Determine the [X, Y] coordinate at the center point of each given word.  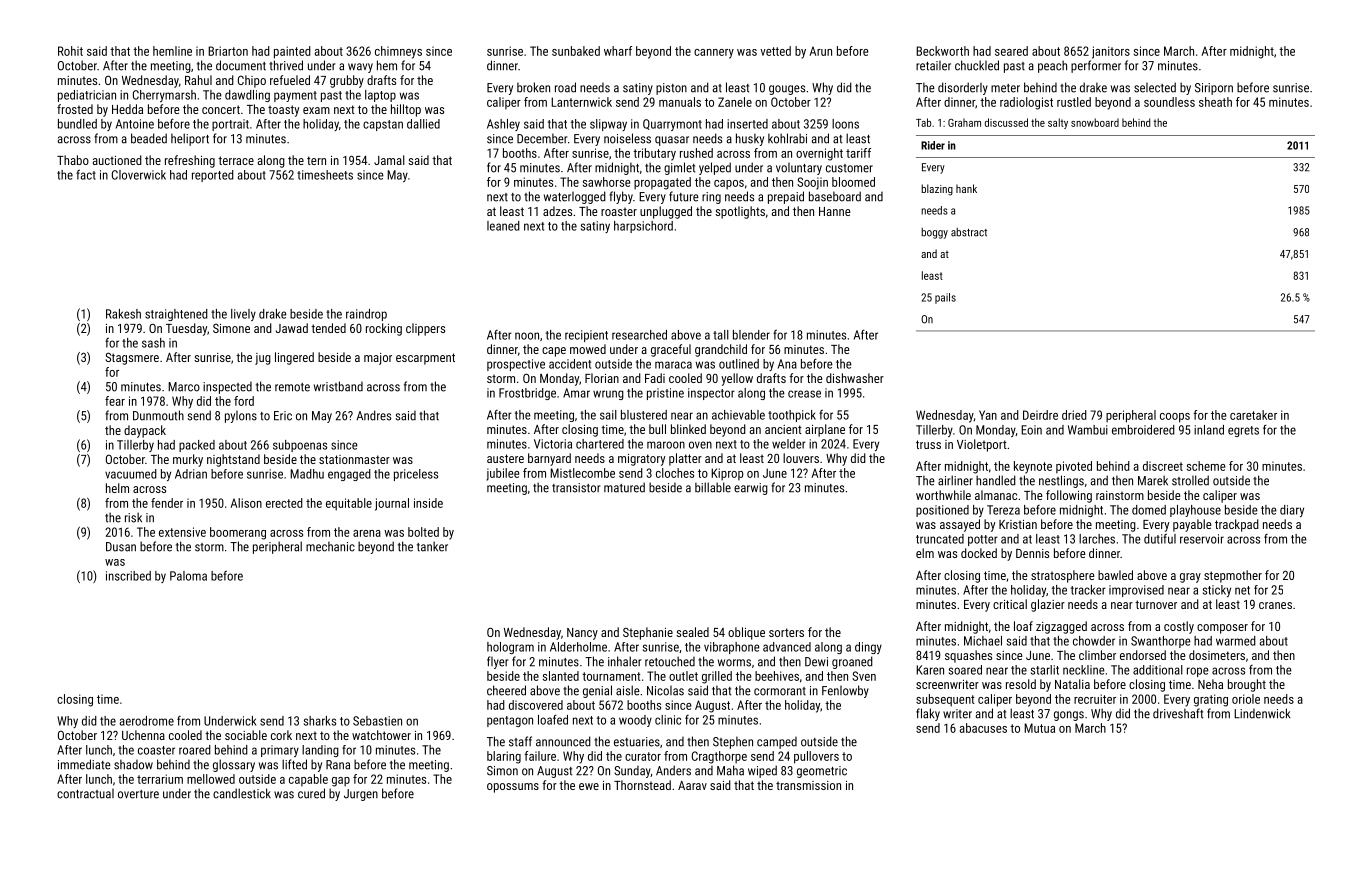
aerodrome [146, 721]
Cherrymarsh [164, 96]
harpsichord [643, 227]
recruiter [1095, 699]
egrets [1243, 431]
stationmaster [354, 459]
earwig [751, 489]
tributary [654, 154]
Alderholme [578, 647]
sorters [786, 632]
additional [1158, 670]
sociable [246, 735]
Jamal [389, 160]
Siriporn [1214, 89]
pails [945, 298]
